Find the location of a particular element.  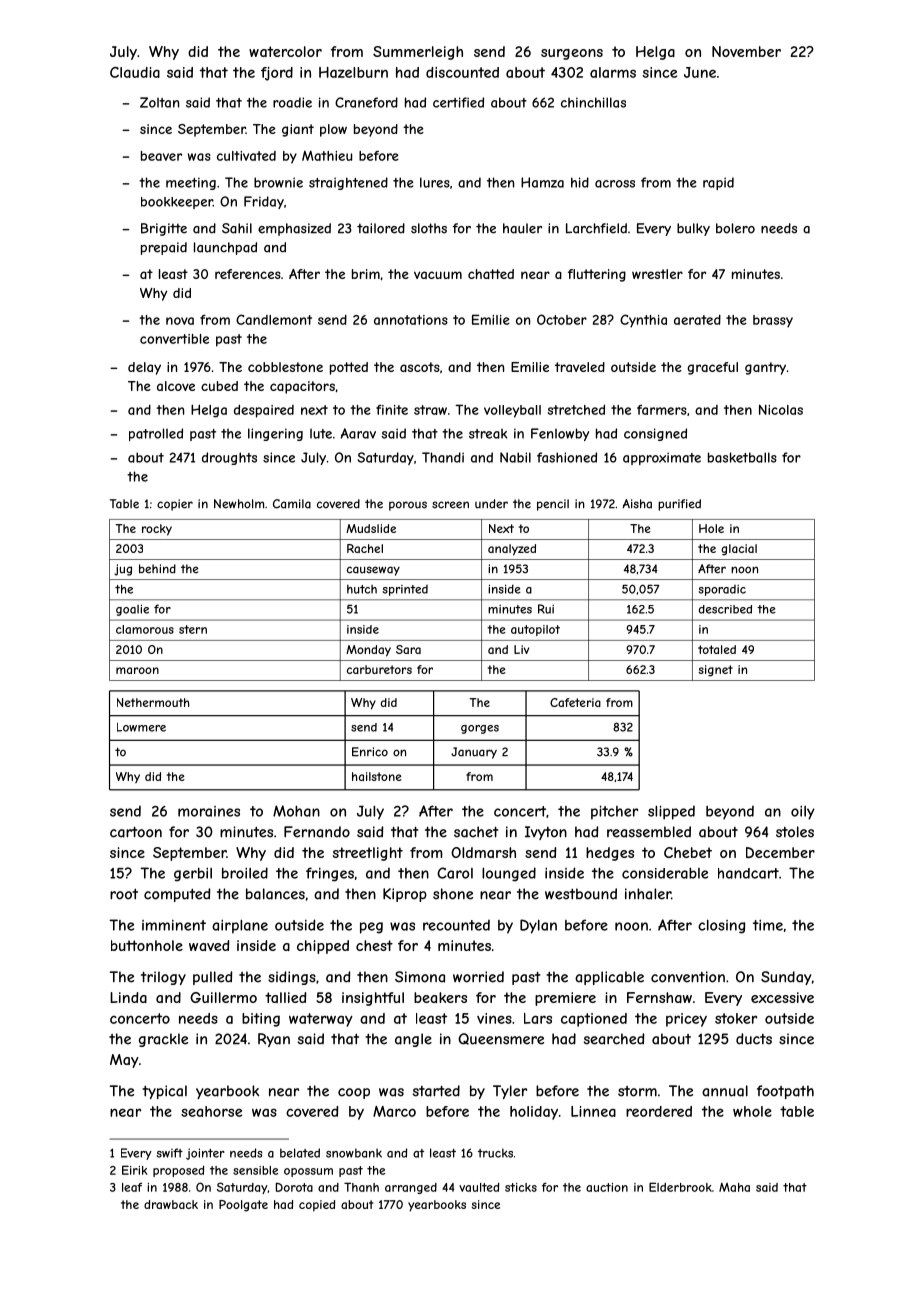

arranged is located at coordinates (411, 1188).
